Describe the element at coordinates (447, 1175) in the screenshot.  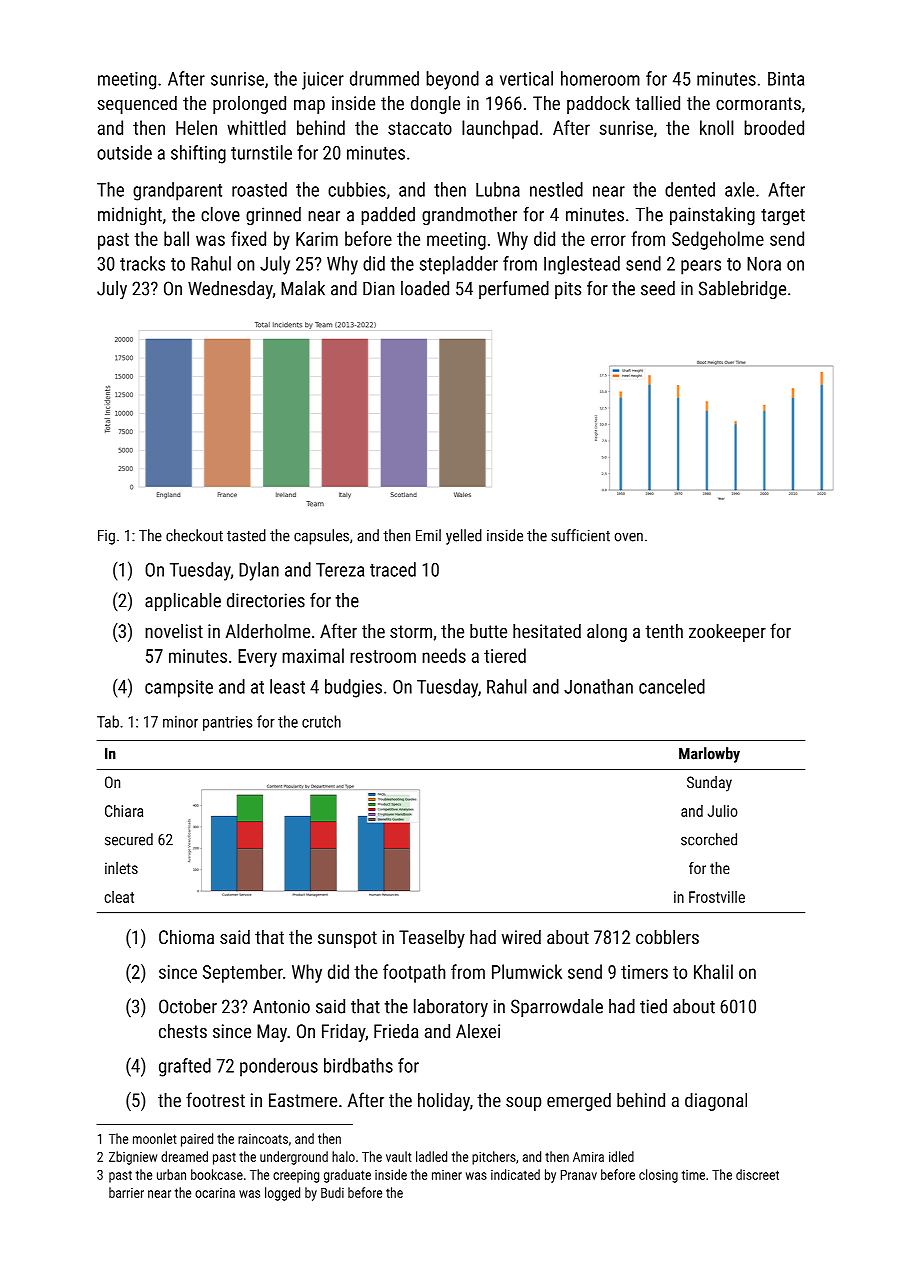
I see `miner` at that location.
